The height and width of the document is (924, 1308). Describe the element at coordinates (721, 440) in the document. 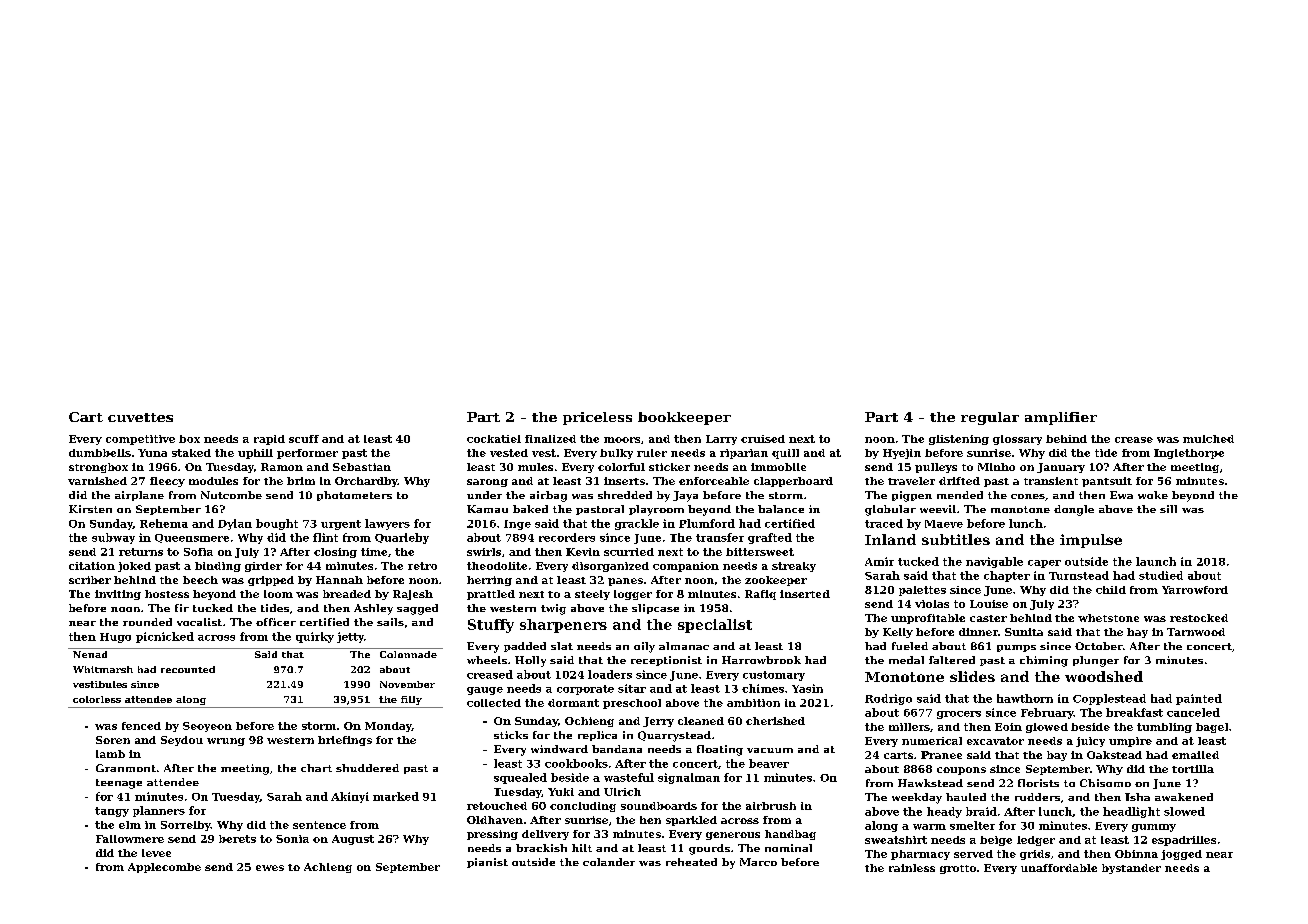

I see `Larry` at that location.
